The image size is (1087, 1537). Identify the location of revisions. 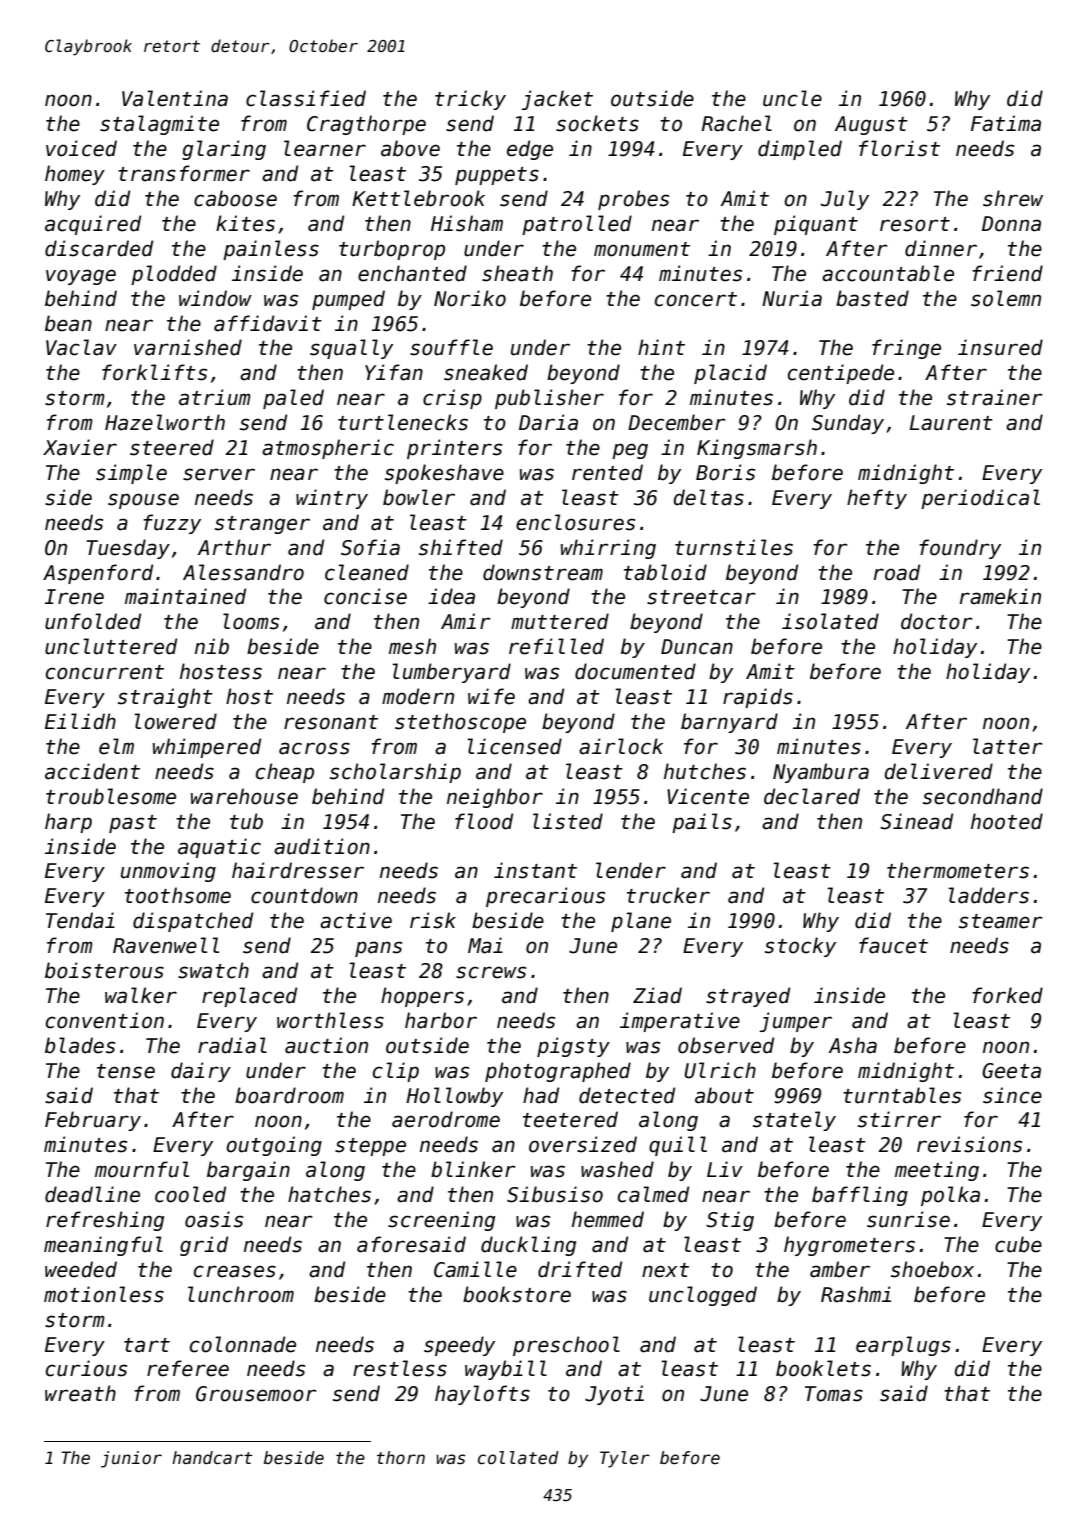
(969, 1144).
